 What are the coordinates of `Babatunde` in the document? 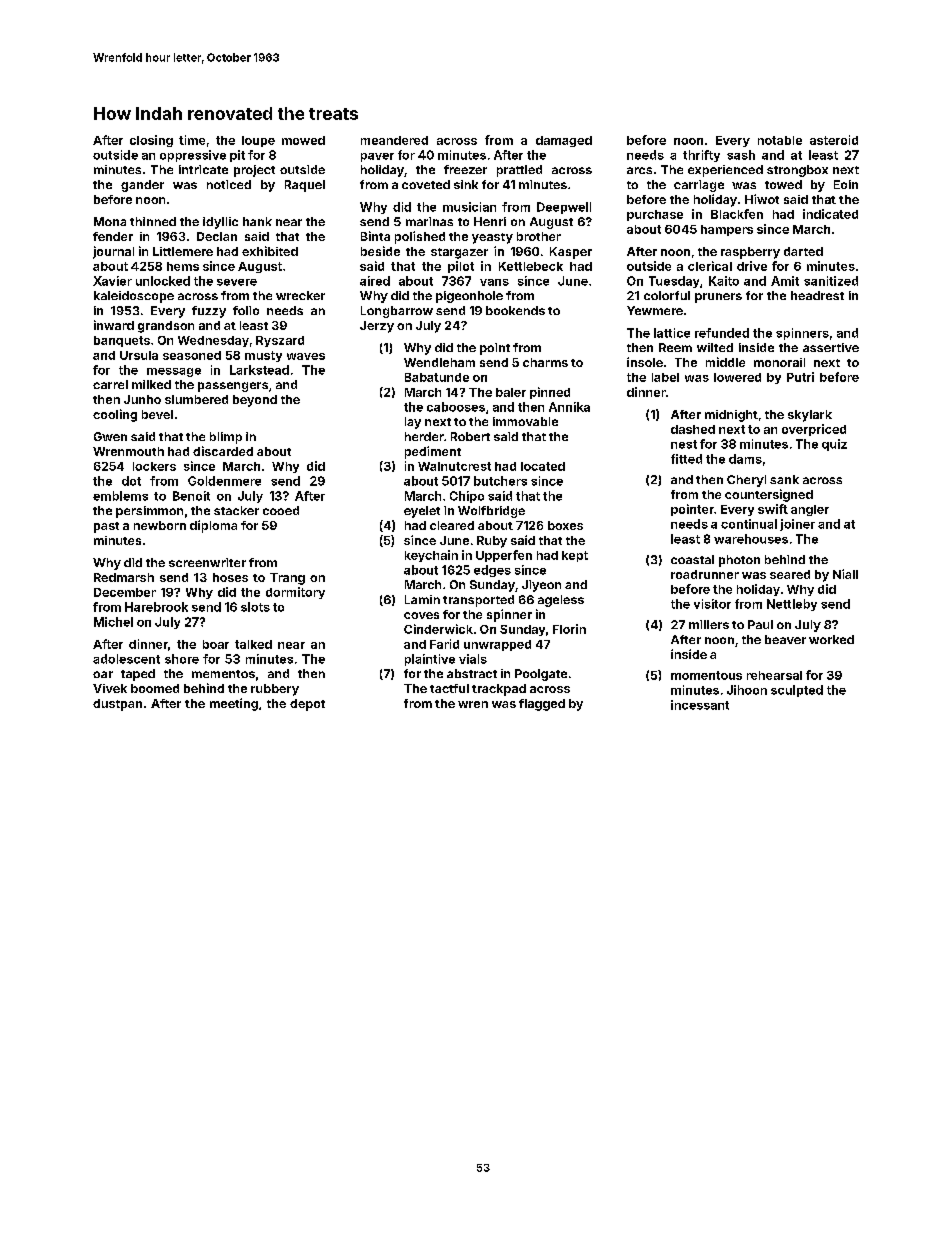 It's located at (437, 377).
